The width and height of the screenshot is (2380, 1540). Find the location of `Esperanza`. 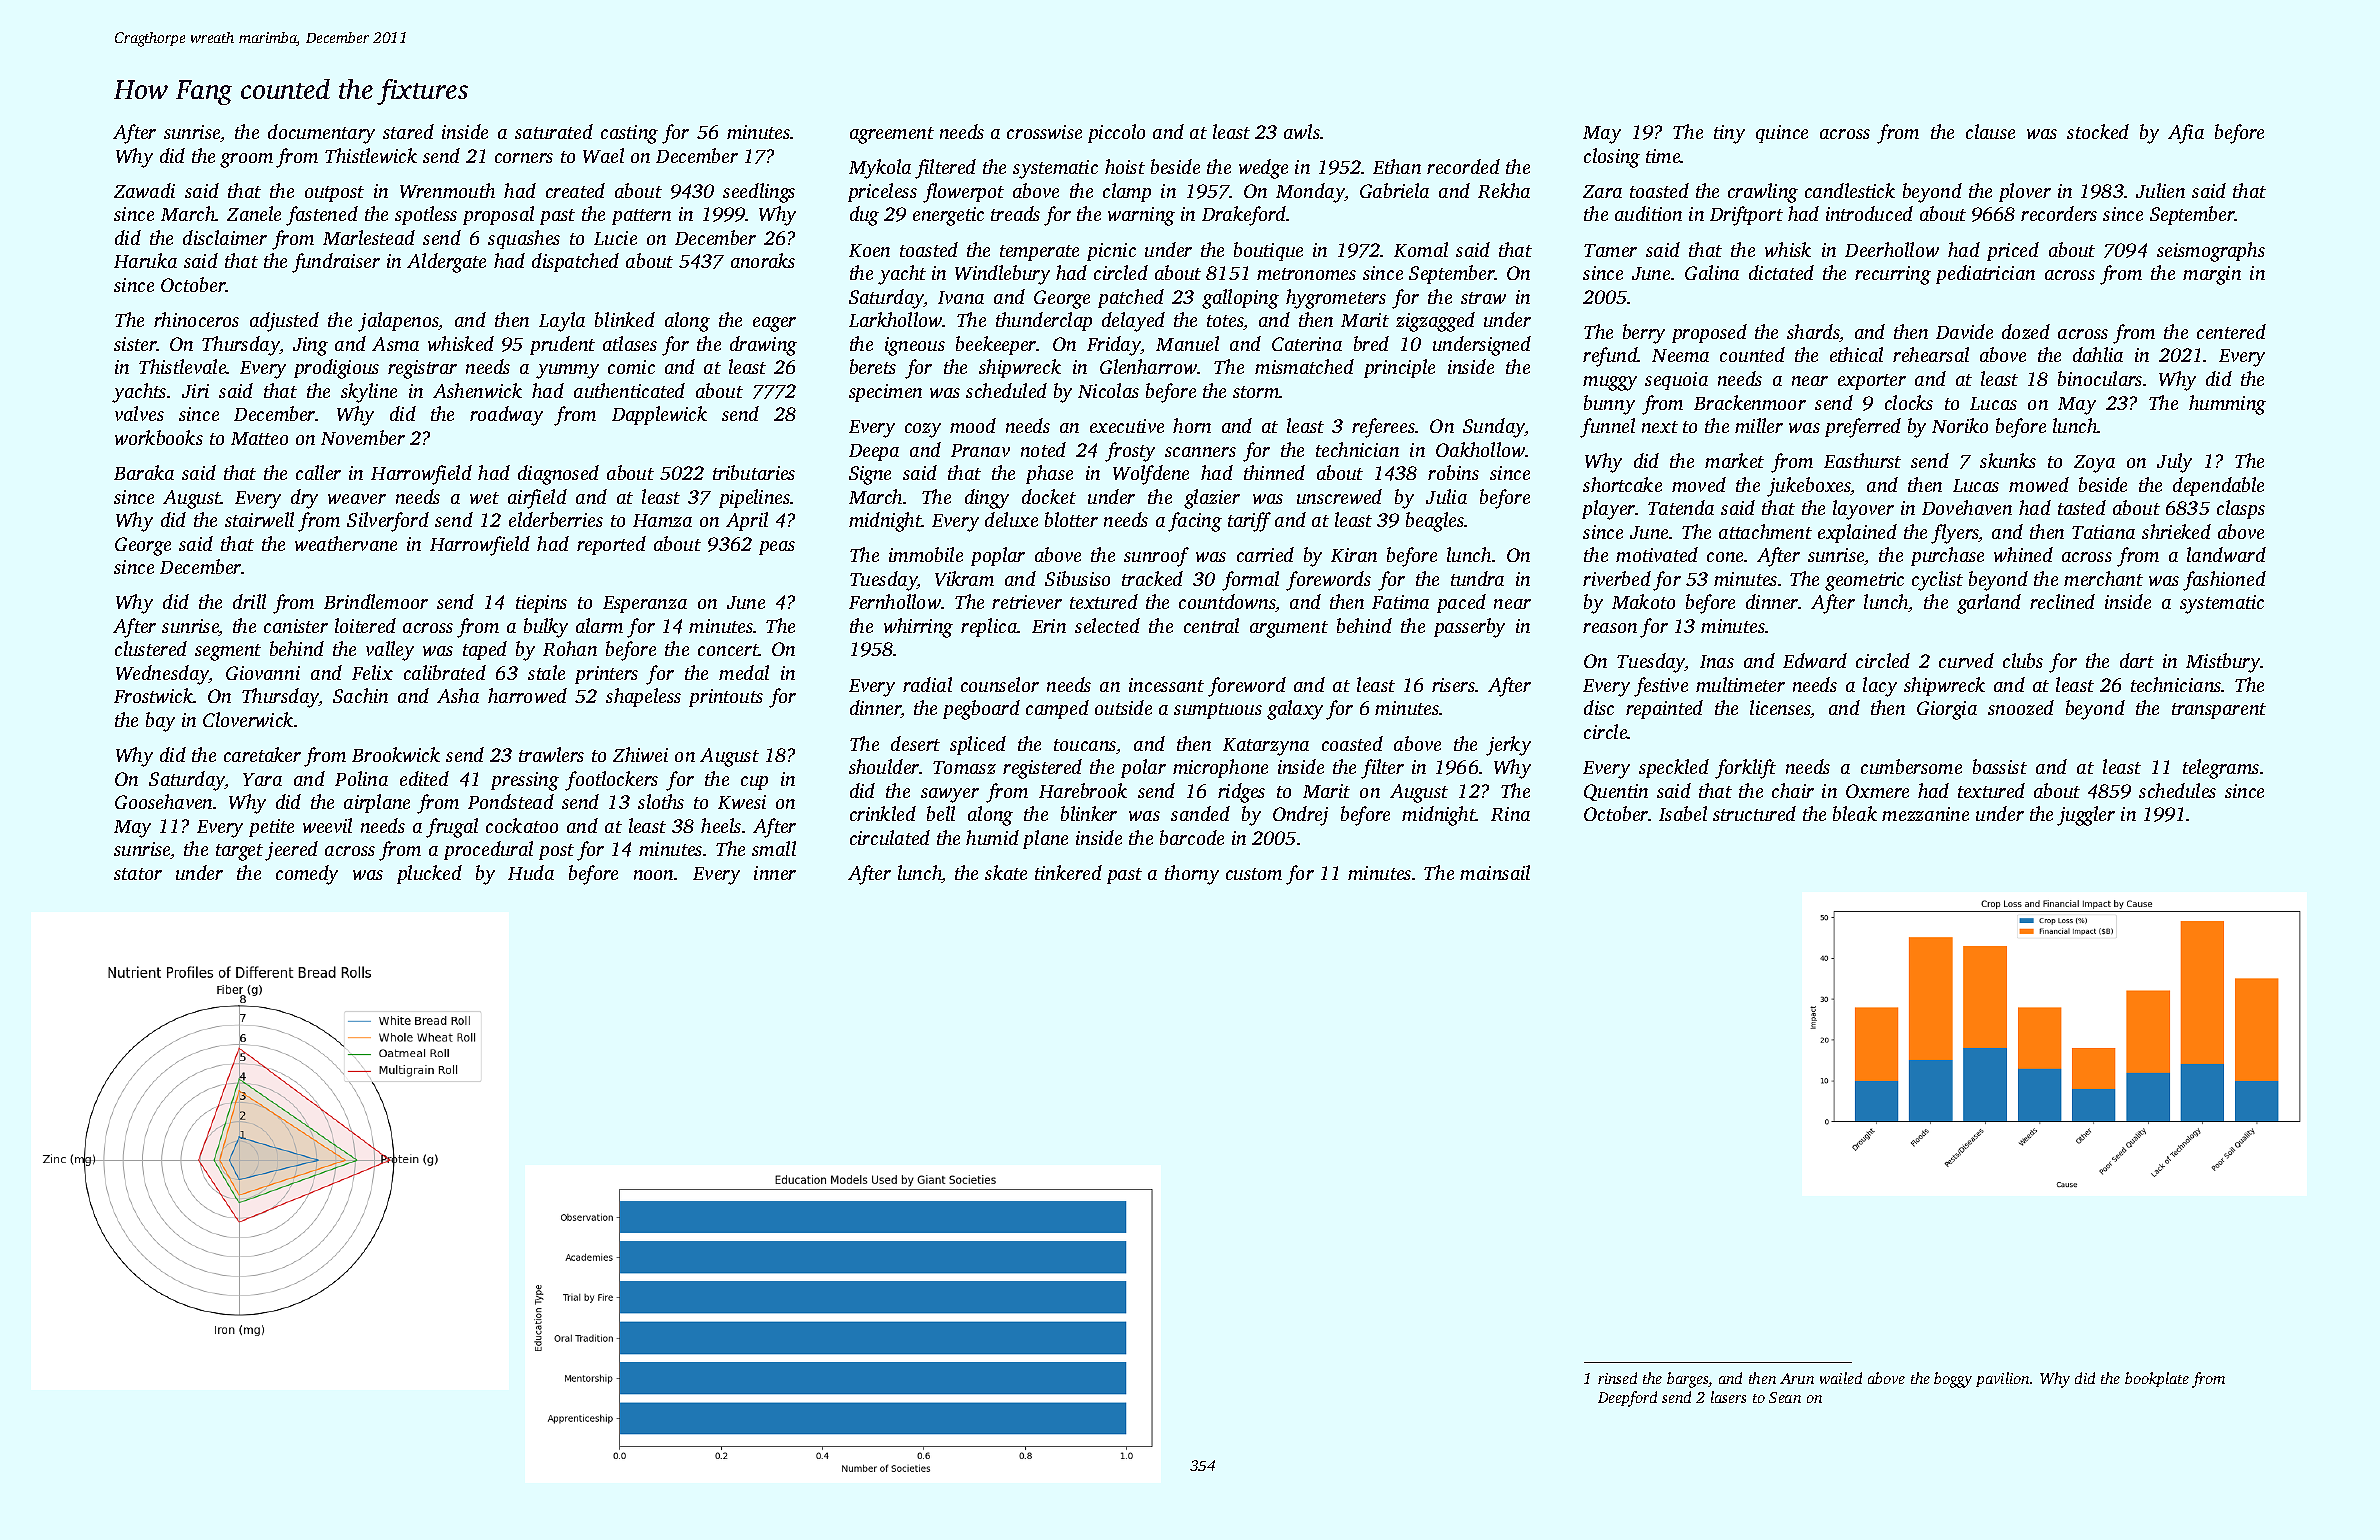

Esperanza is located at coordinates (645, 604).
